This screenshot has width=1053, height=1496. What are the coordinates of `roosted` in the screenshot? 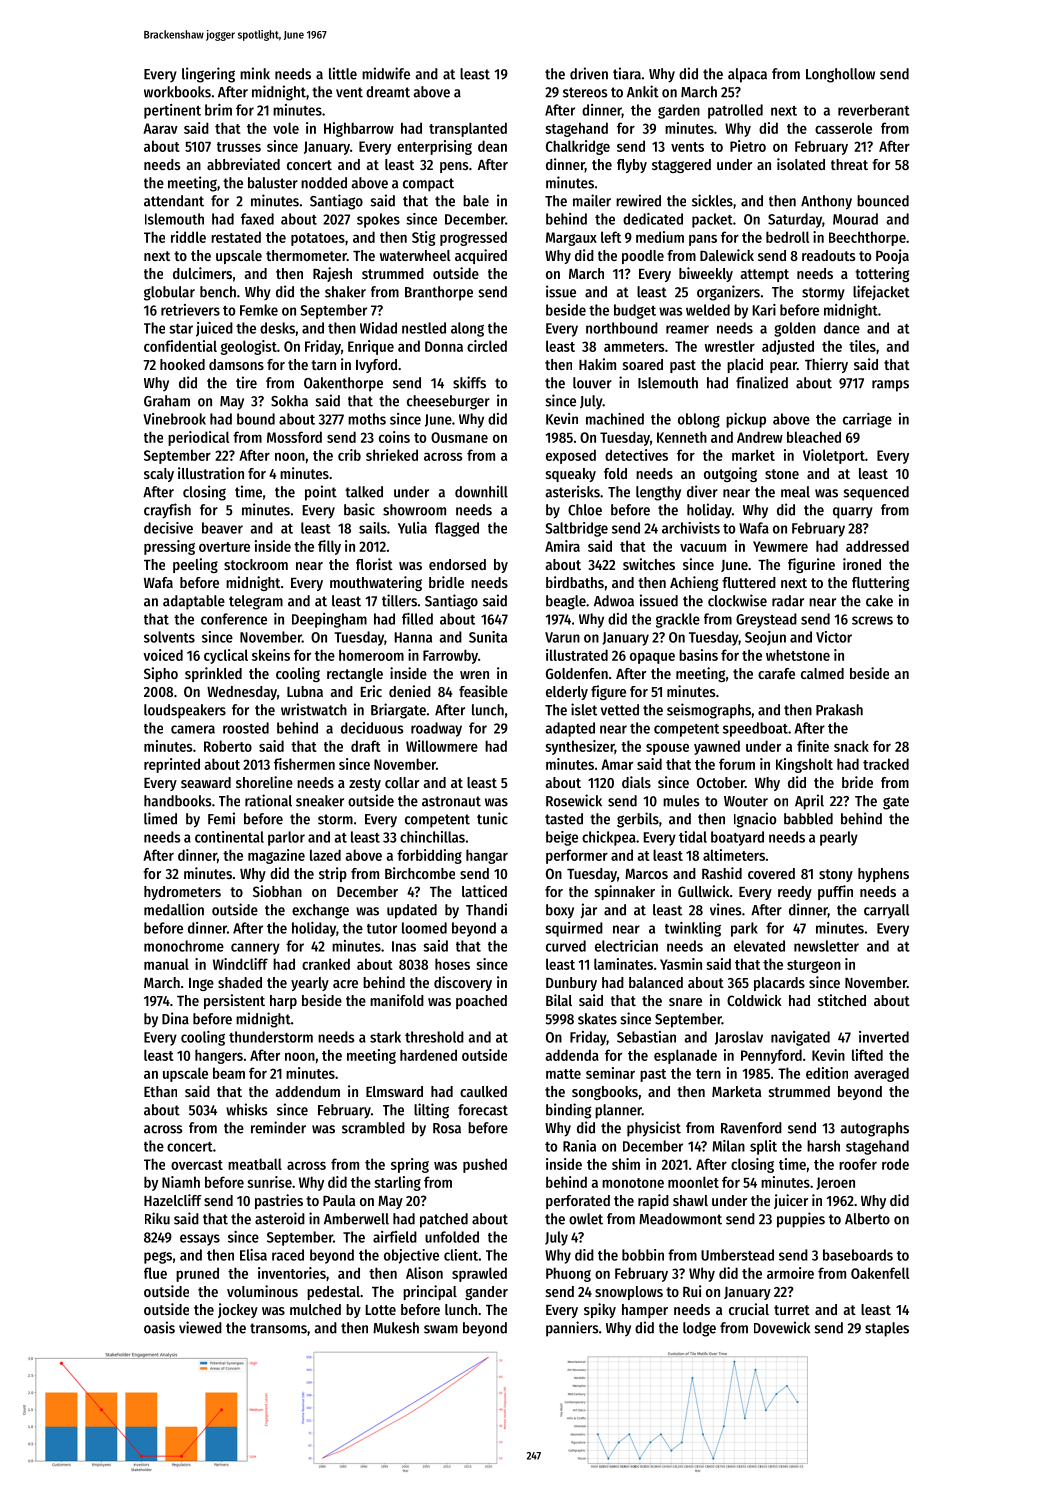 It's located at (246, 728).
